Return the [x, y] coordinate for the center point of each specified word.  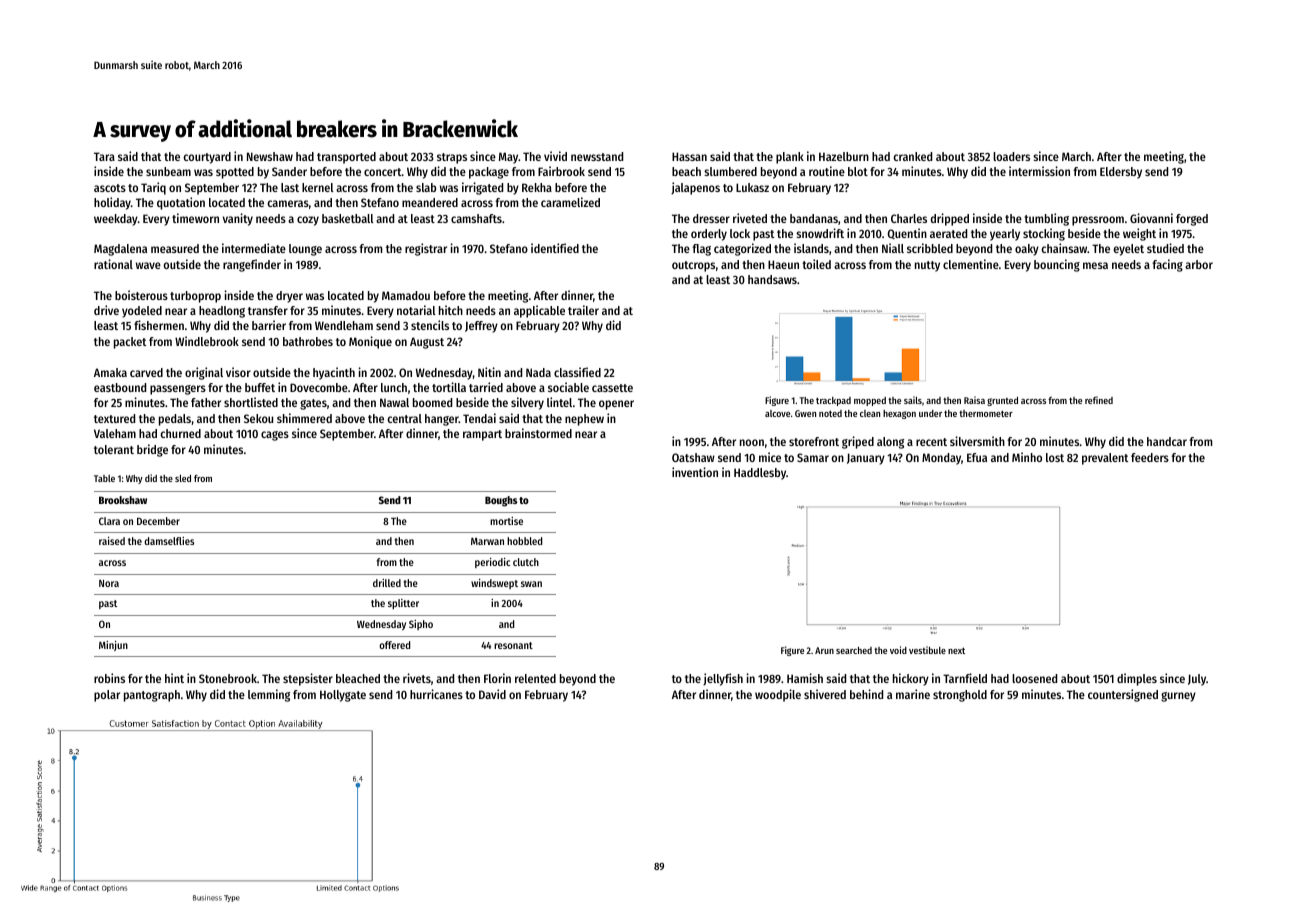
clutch [526, 562]
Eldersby [1121, 173]
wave [148, 265]
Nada [538, 372]
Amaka [110, 372]
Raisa [974, 400]
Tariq [153, 188]
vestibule [927, 650]
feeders [1150, 457]
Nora [109, 583]
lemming [269, 695]
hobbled [524, 541]
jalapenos [695, 188]
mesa [1095, 265]
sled [183, 478]
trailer [583, 310]
